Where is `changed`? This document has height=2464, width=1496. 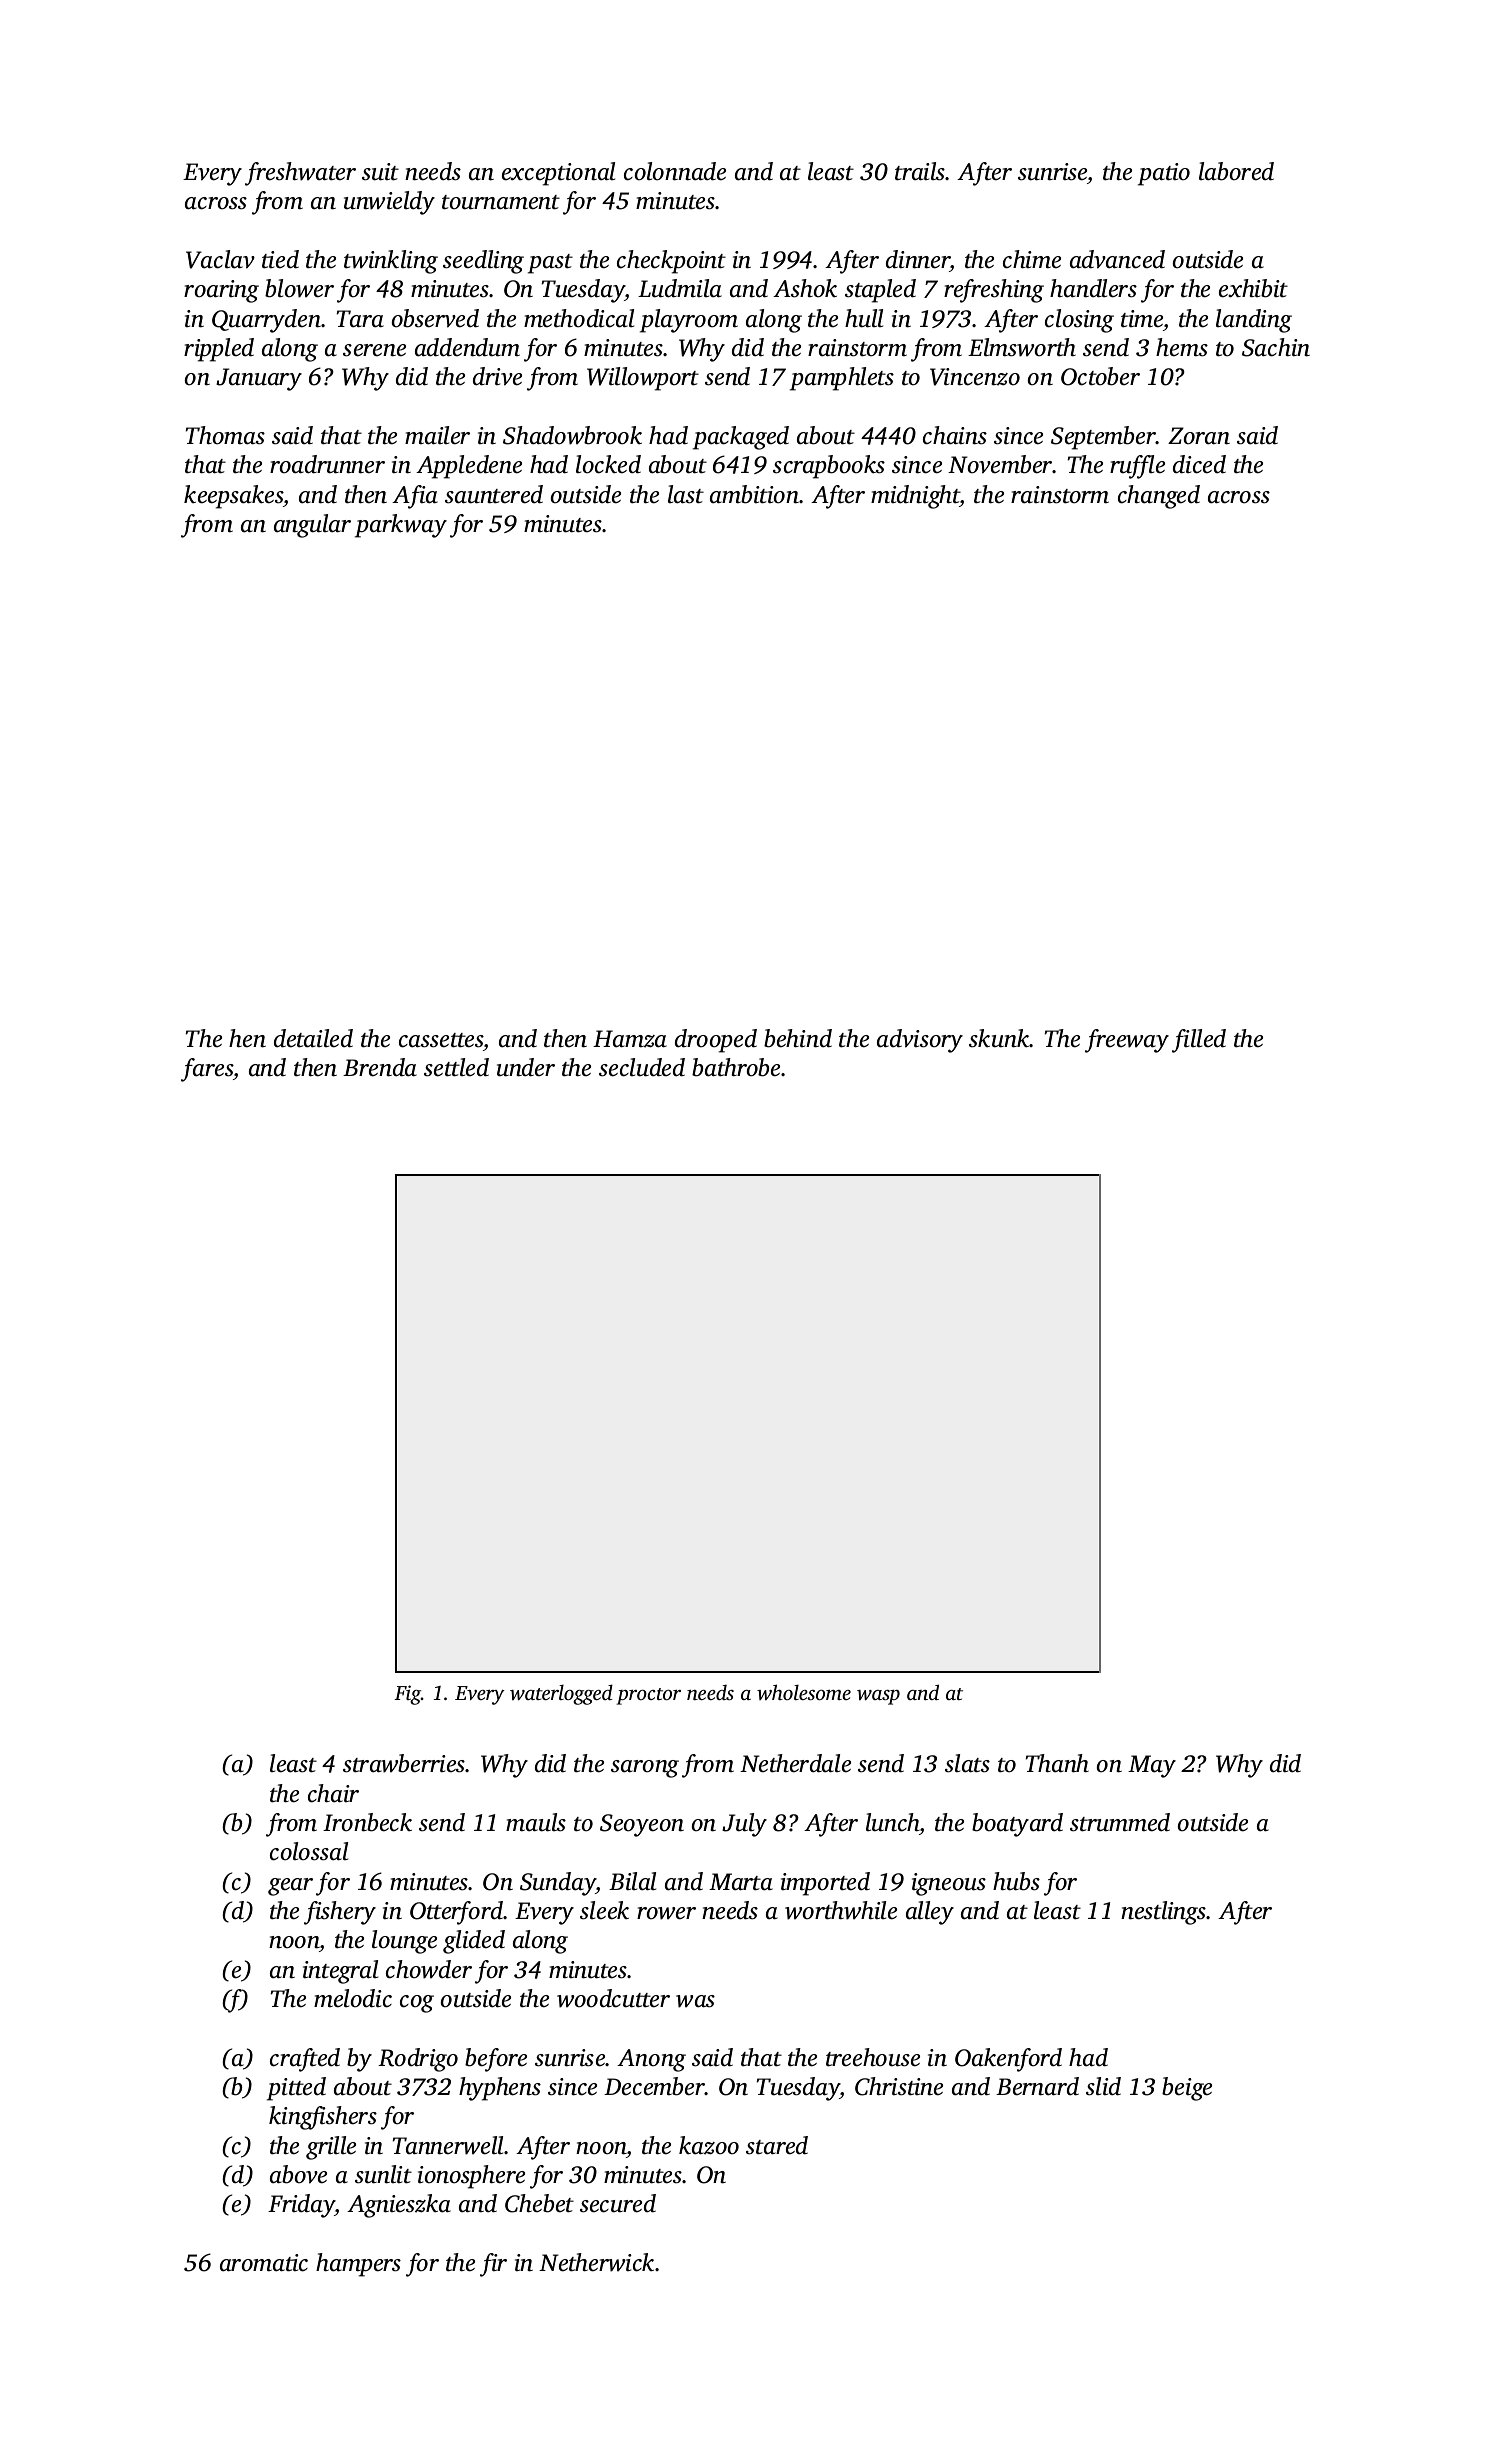
changed is located at coordinates (1159, 497).
